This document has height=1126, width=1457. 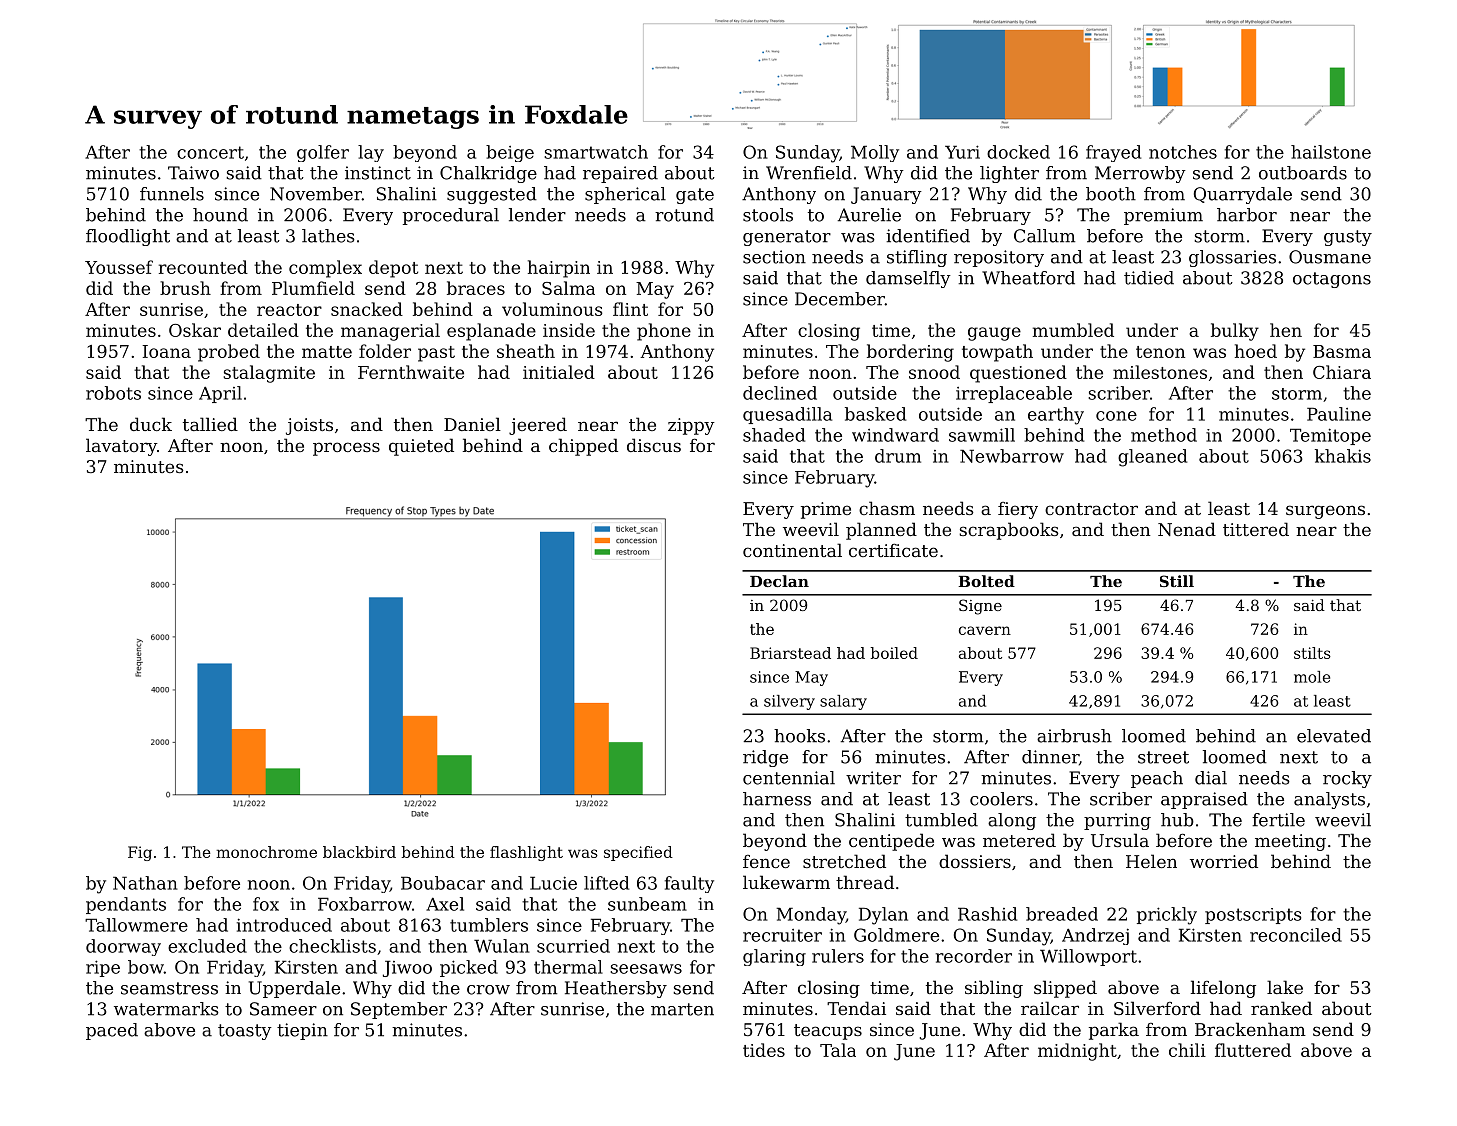 What do you see at coordinates (121, 447) in the document?
I see `lavatory` at bounding box center [121, 447].
